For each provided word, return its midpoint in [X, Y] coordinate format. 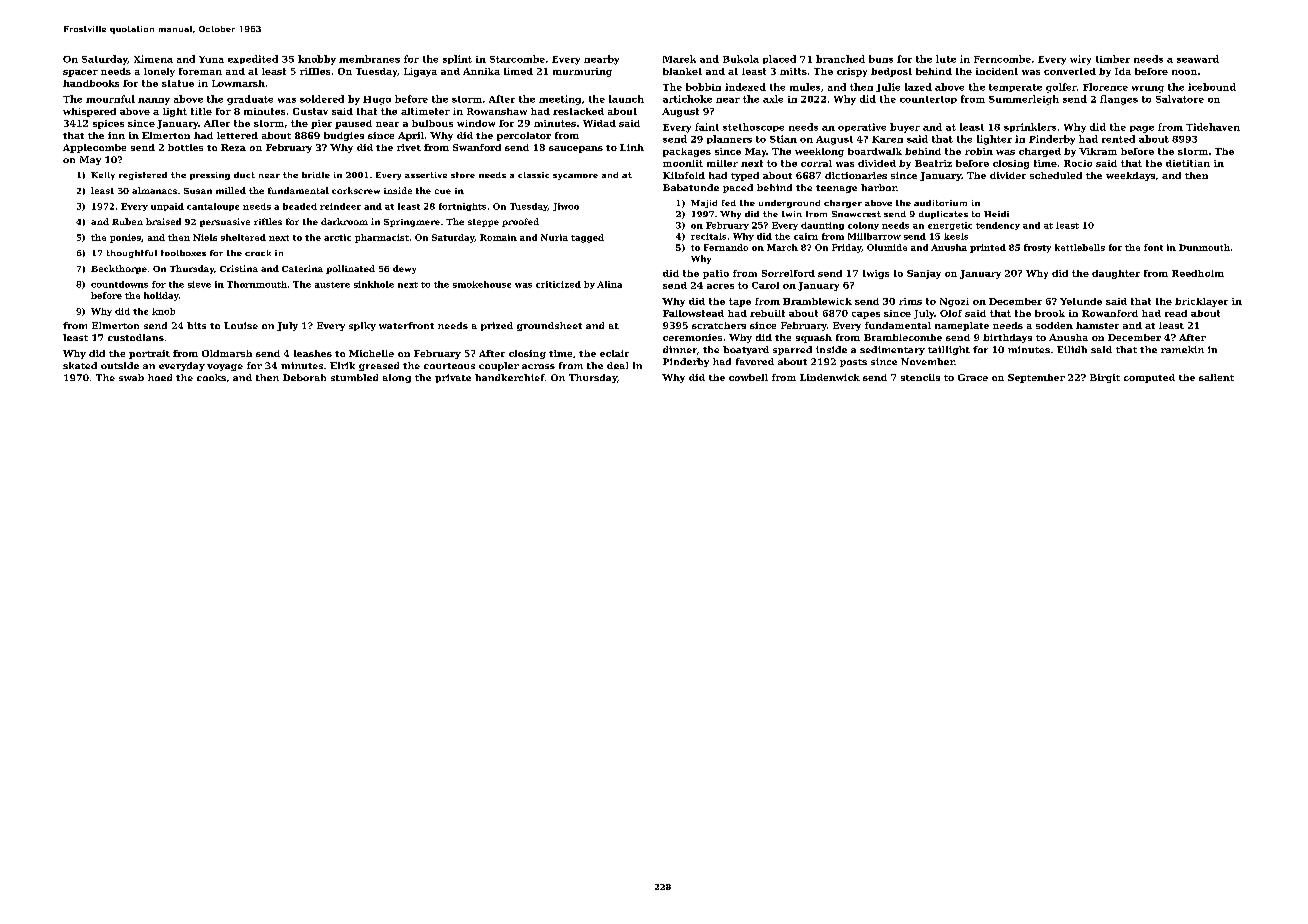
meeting [560, 100]
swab [131, 377]
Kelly [103, 176]
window [476, 123]
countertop [928, 100]
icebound [1212, 87]
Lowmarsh [238, 83]
